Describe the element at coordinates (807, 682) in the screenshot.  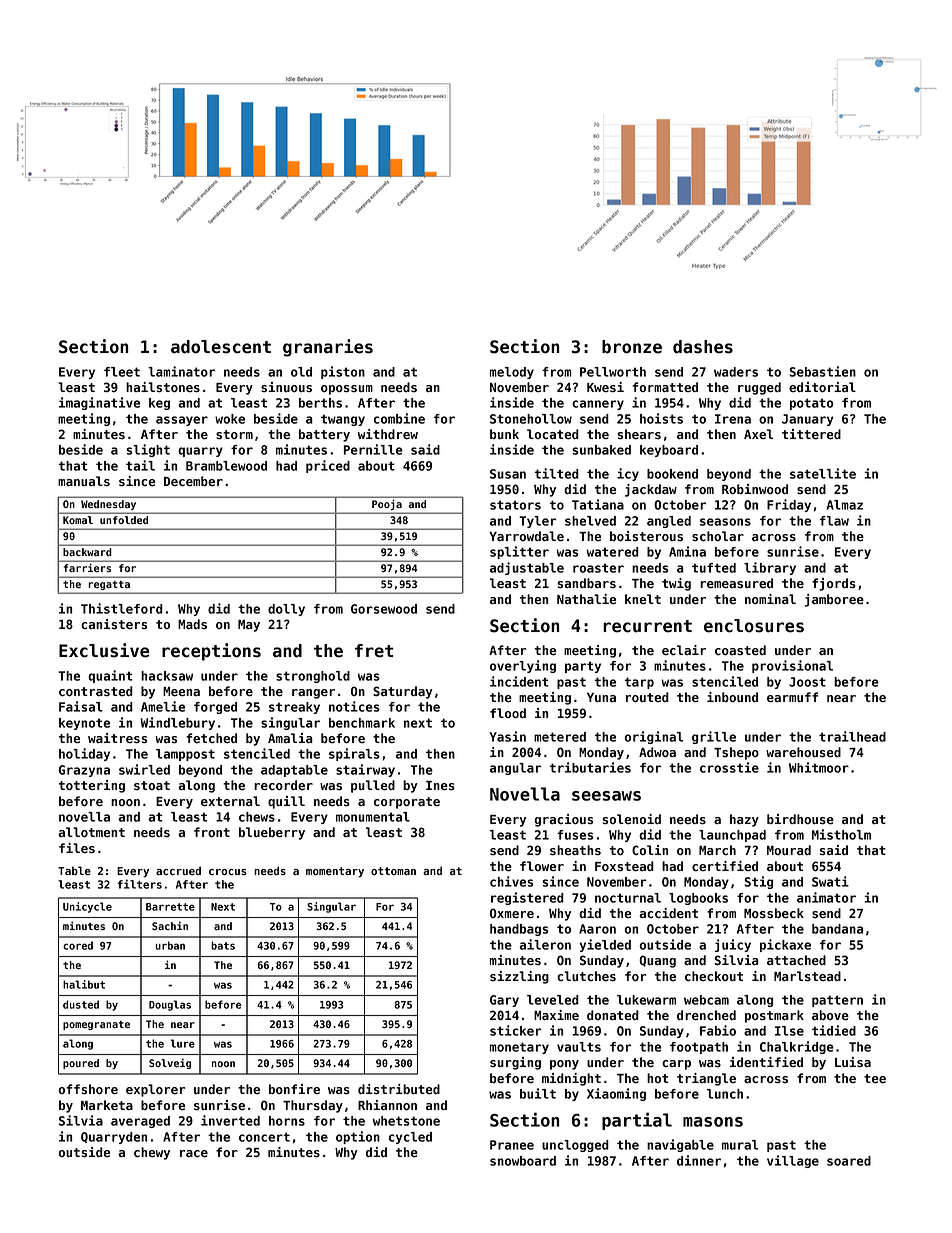
I see `Joost` at that location.
